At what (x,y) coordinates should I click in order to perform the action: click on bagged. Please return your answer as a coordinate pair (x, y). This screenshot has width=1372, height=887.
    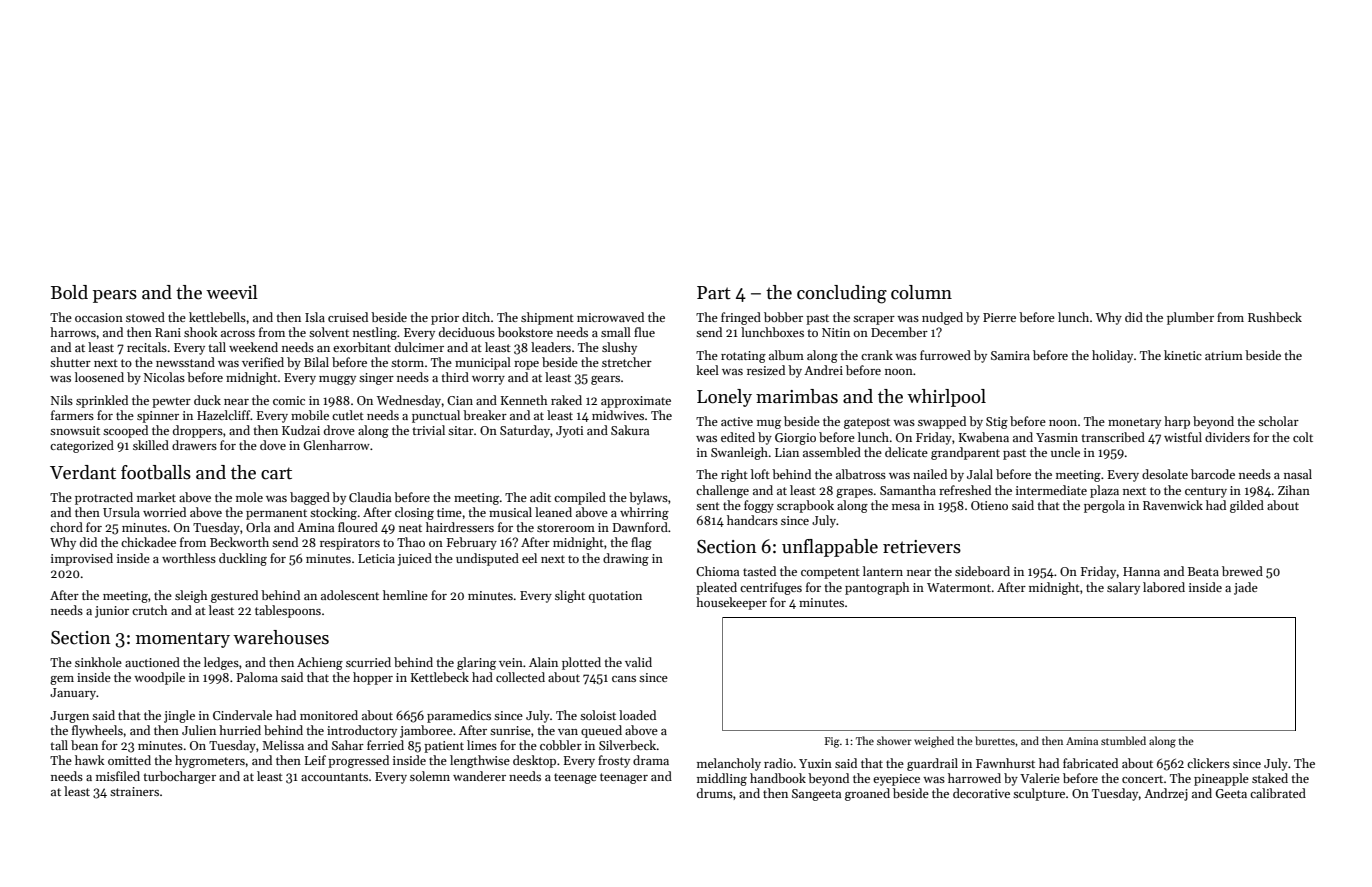
    Looking at the image, I should click on (310, 498).
